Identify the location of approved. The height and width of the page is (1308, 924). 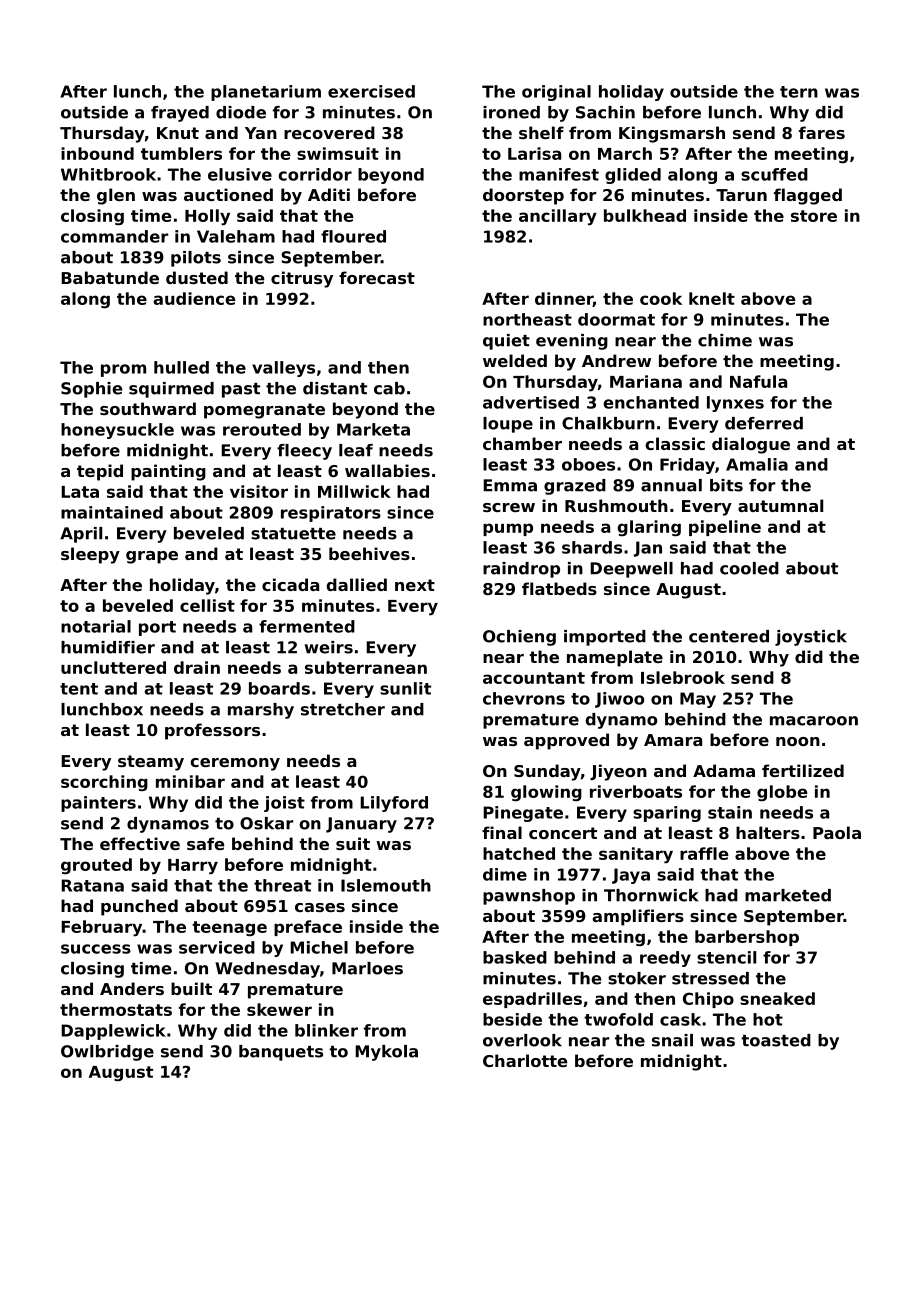
(566, 741).
